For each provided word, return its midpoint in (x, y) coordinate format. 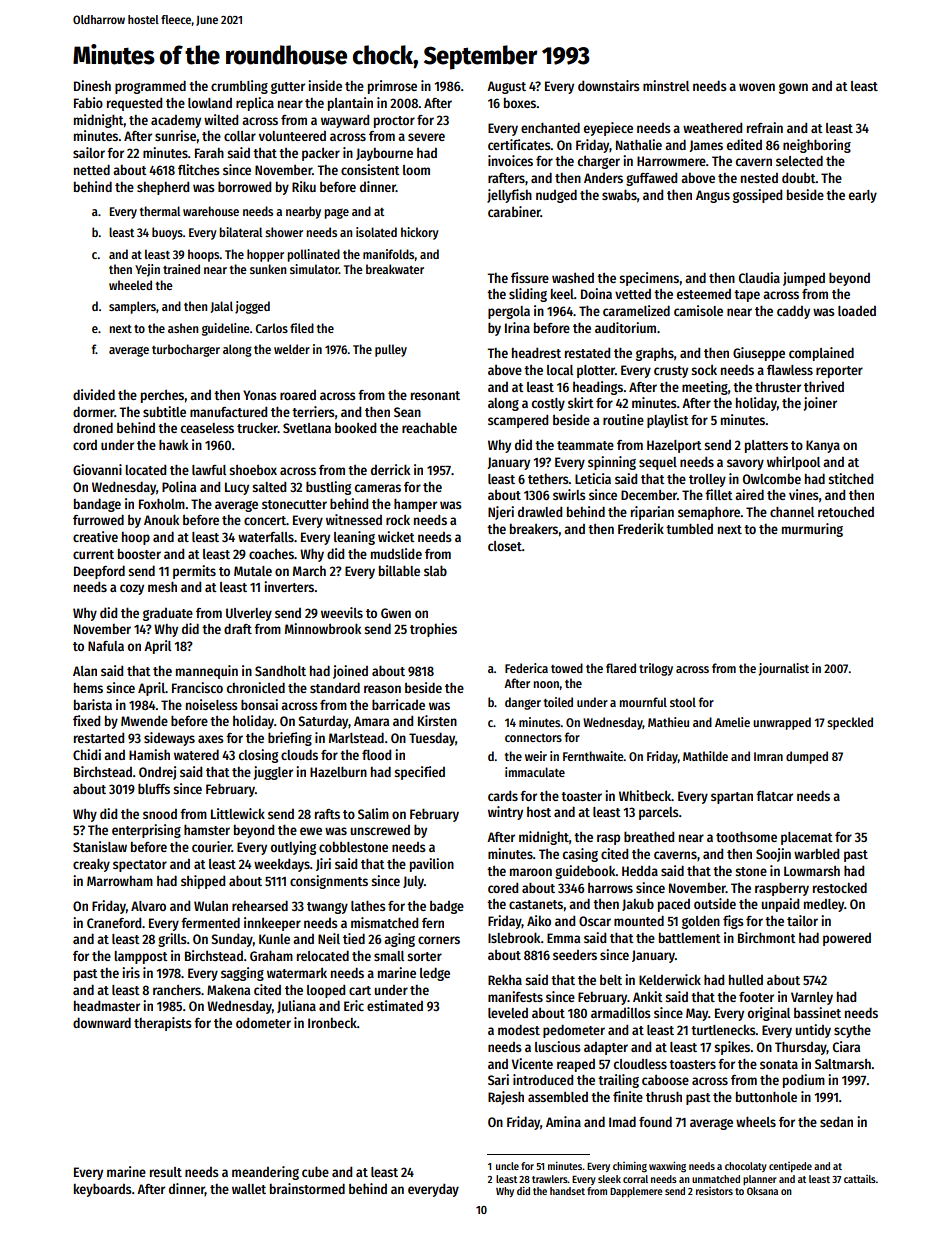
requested (134, 104)
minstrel (666, 85)
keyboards (103, 1190)
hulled (746, 980)
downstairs (609, 85)
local (560, 370)
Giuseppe (759, 354)
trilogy (656, 669)
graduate (168, 614)
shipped (203, 882)
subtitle (164, 411)
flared (621, 668)
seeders (575, 955)
